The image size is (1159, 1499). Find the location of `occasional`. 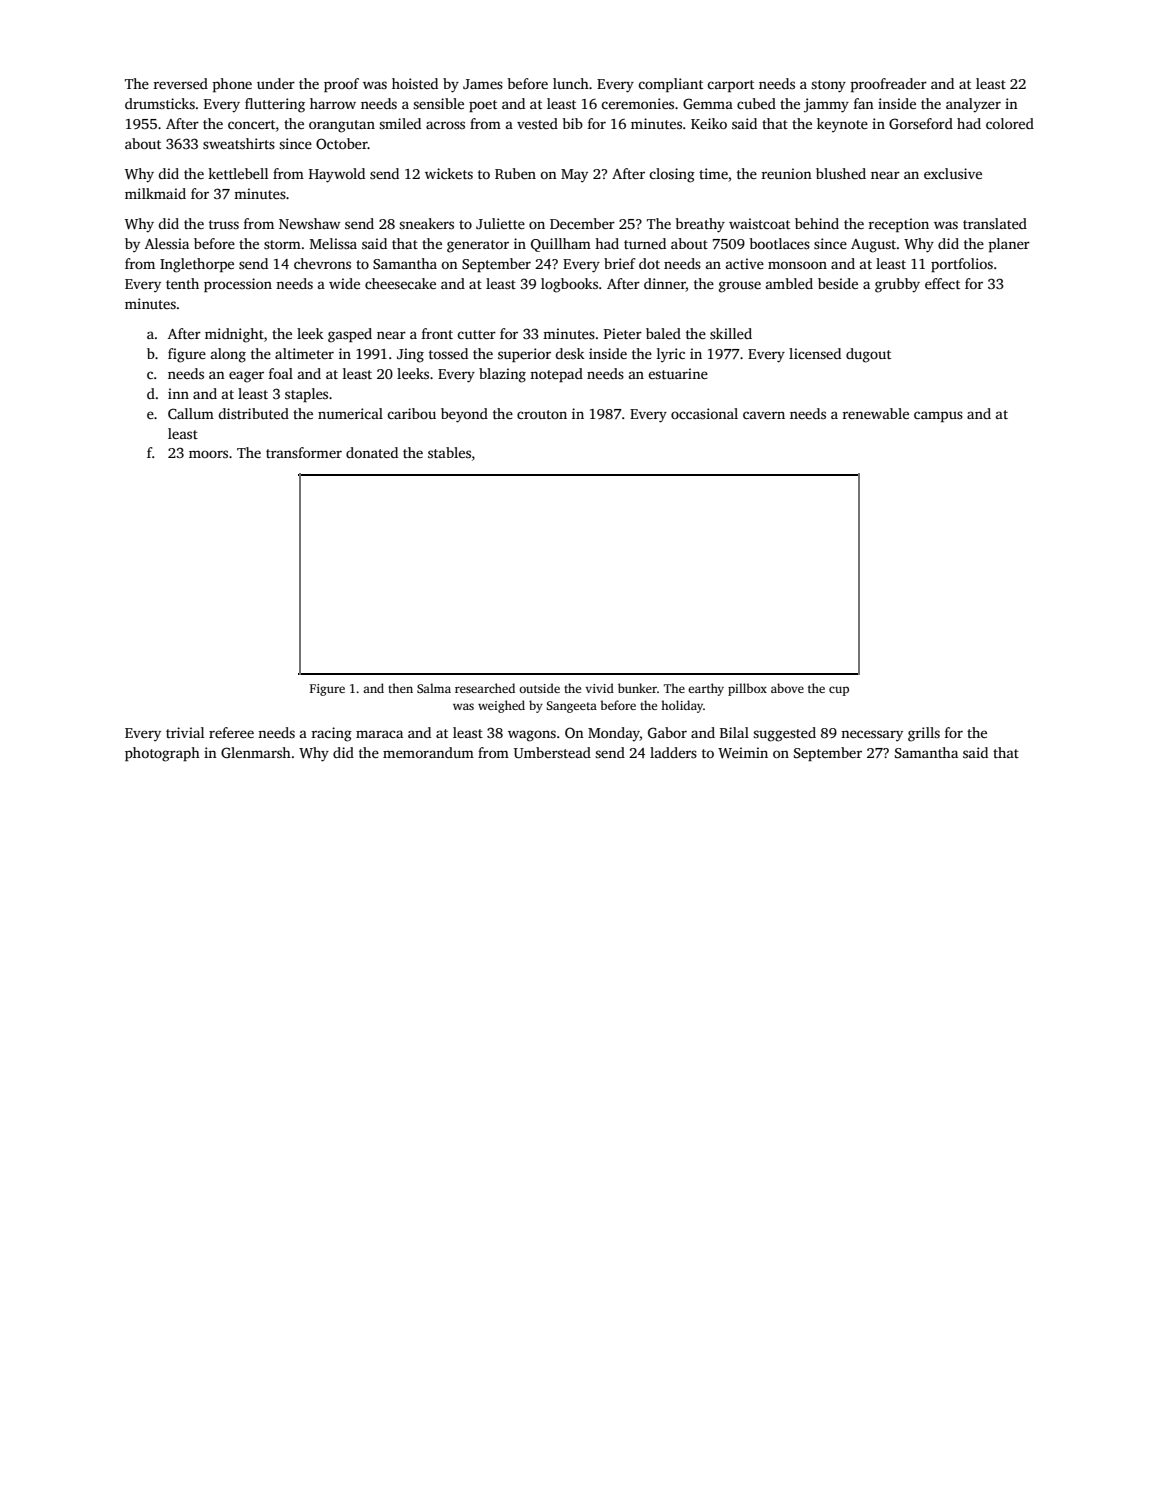

occasional is located at coordinates (704, 413).
